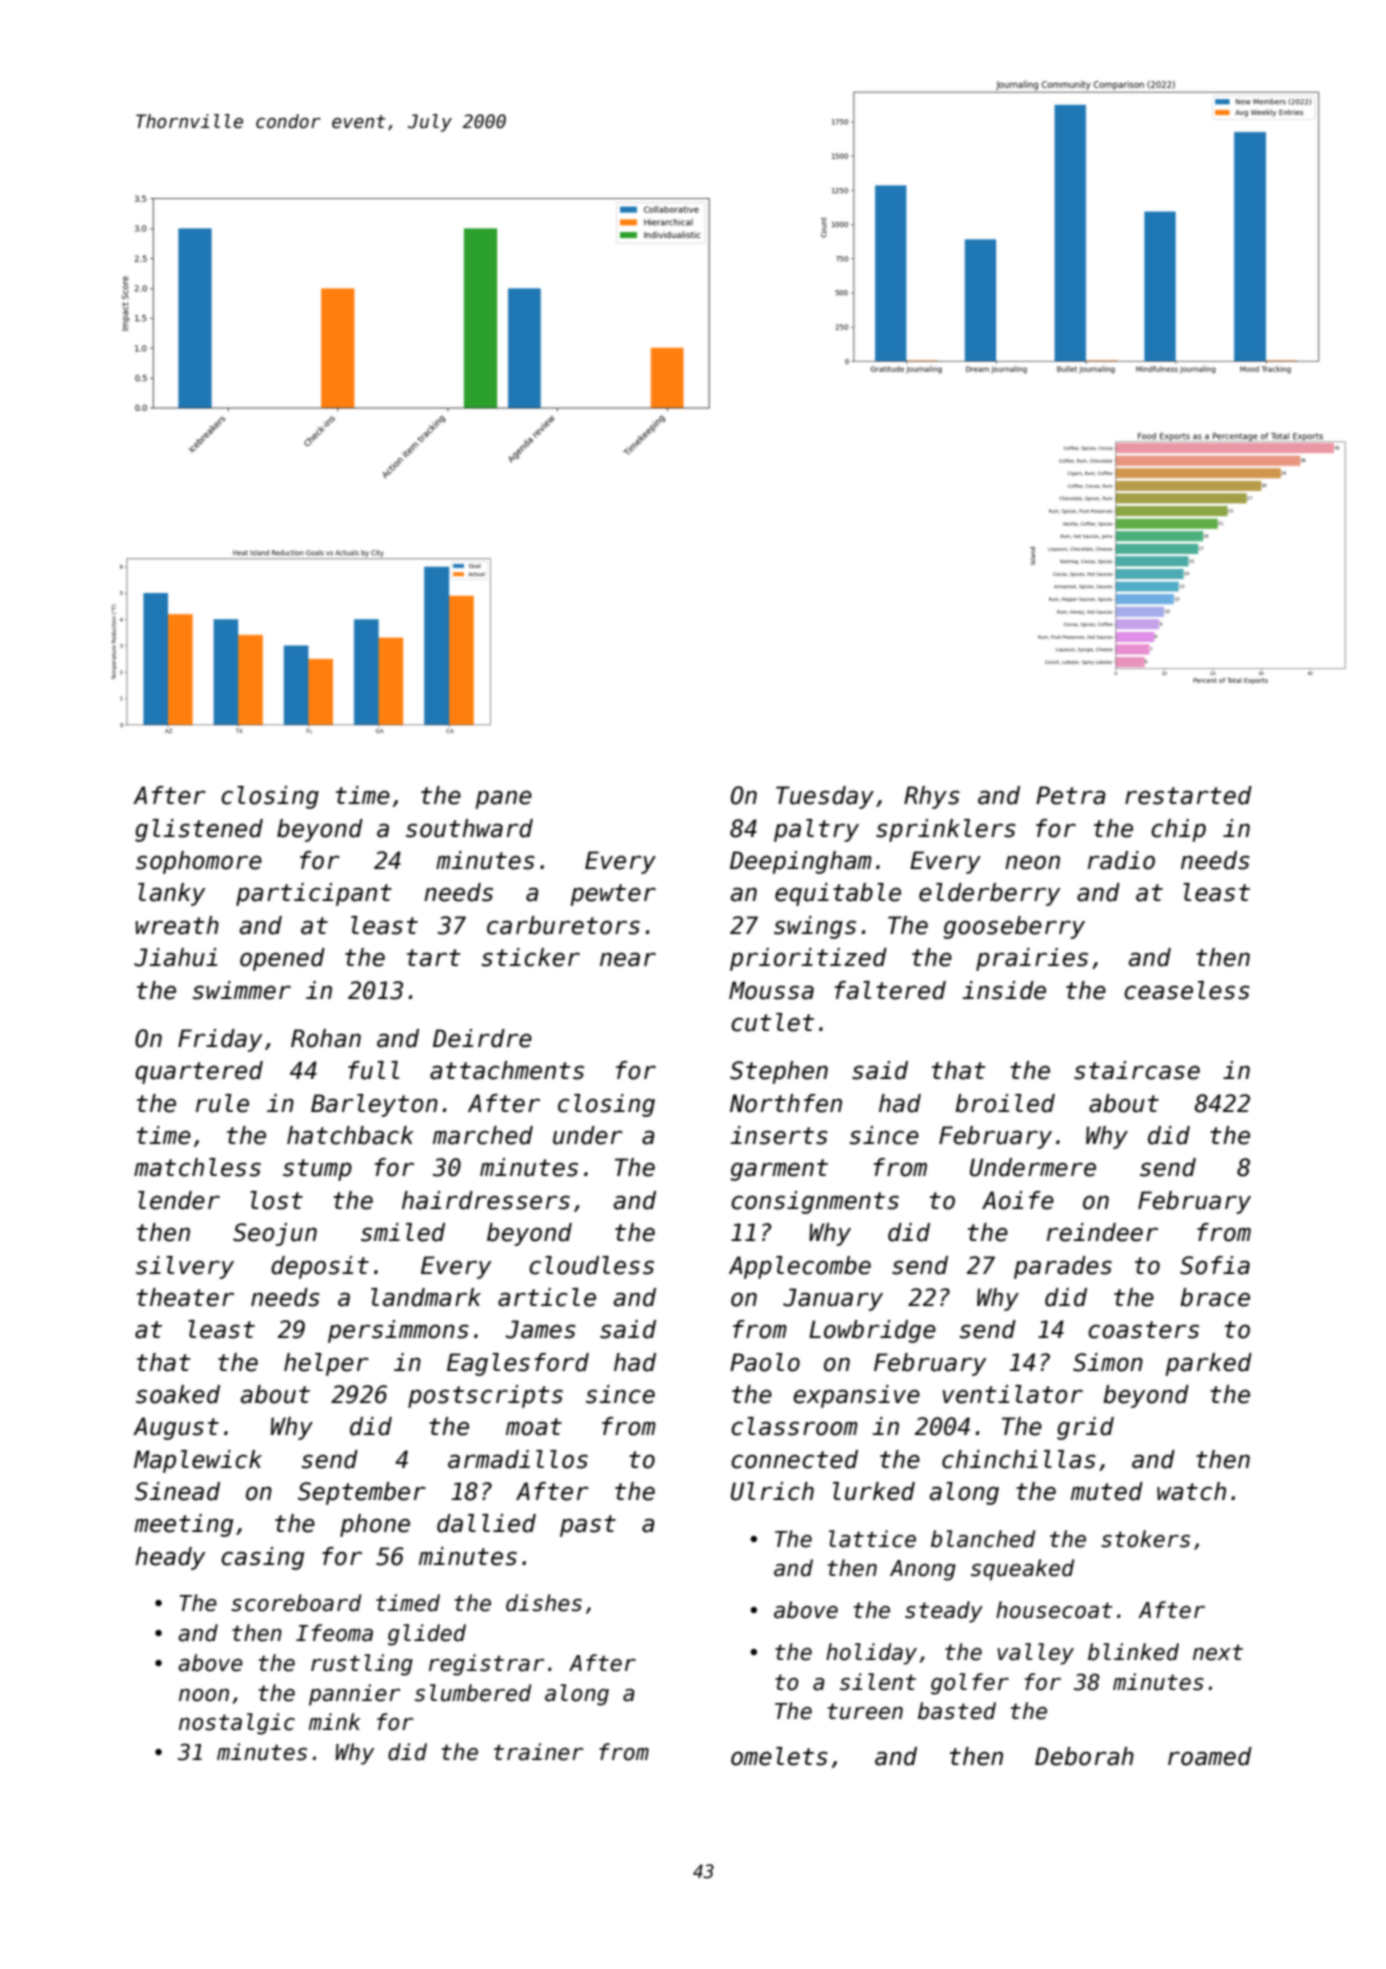  Describe the element at coordinates (765, 1362) in the screenshot. I see `Paolo` at that location.
